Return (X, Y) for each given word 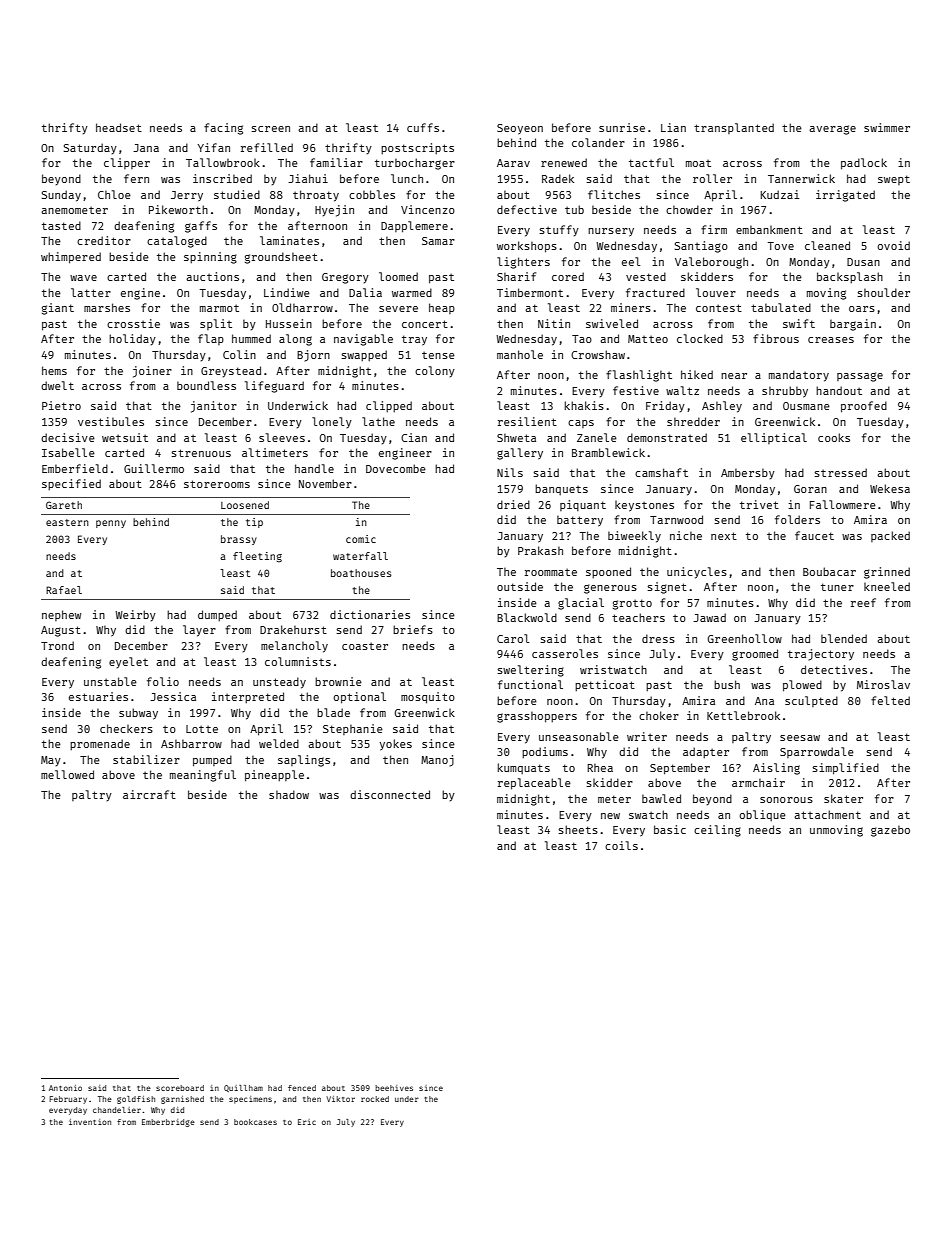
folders (797, 519)
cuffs (423, 127)
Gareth (64, 505)
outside (520, 586)
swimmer (887, 127)
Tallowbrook (223, 162)
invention (90, 1122)
